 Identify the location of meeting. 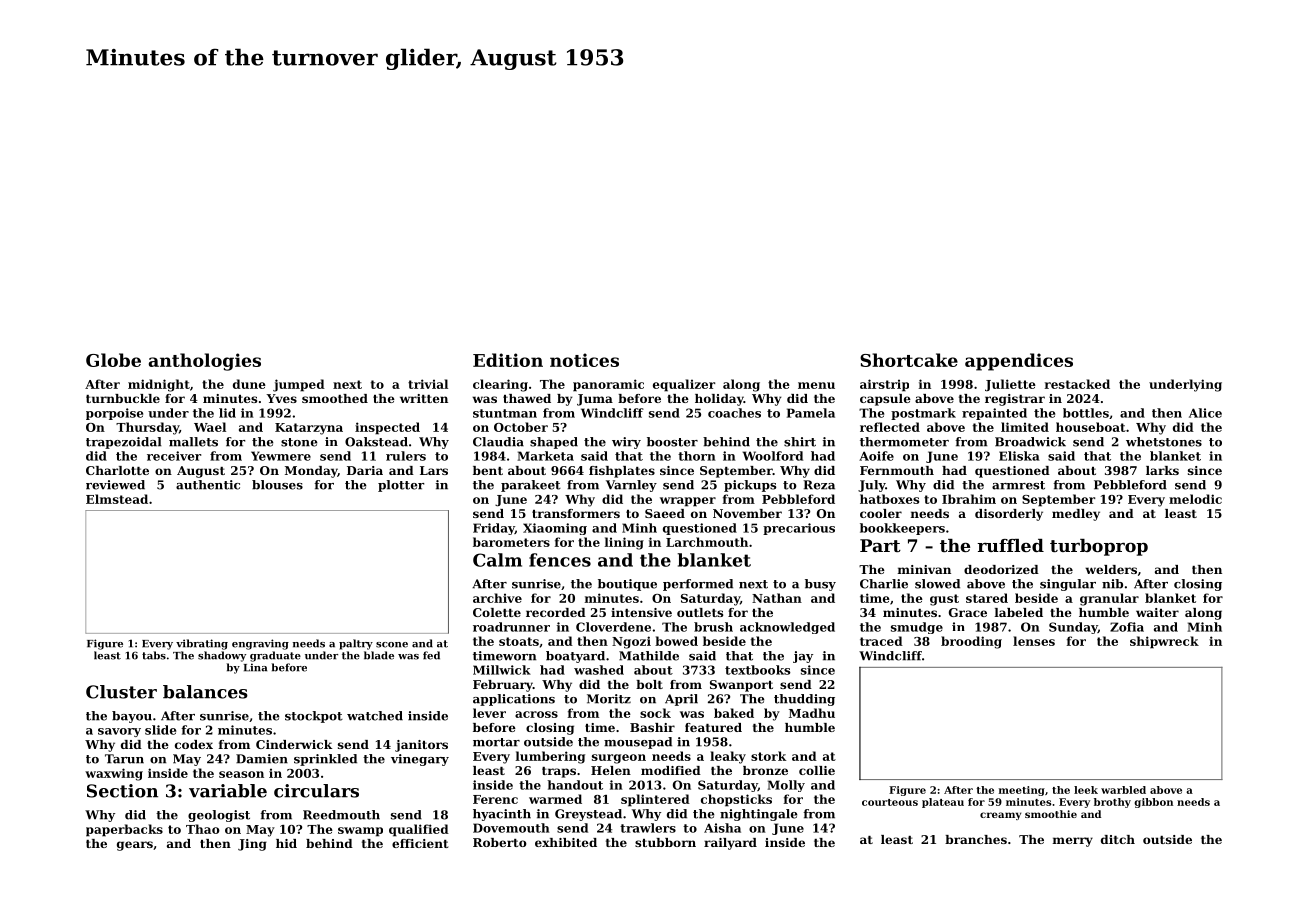
(1022, 791).
